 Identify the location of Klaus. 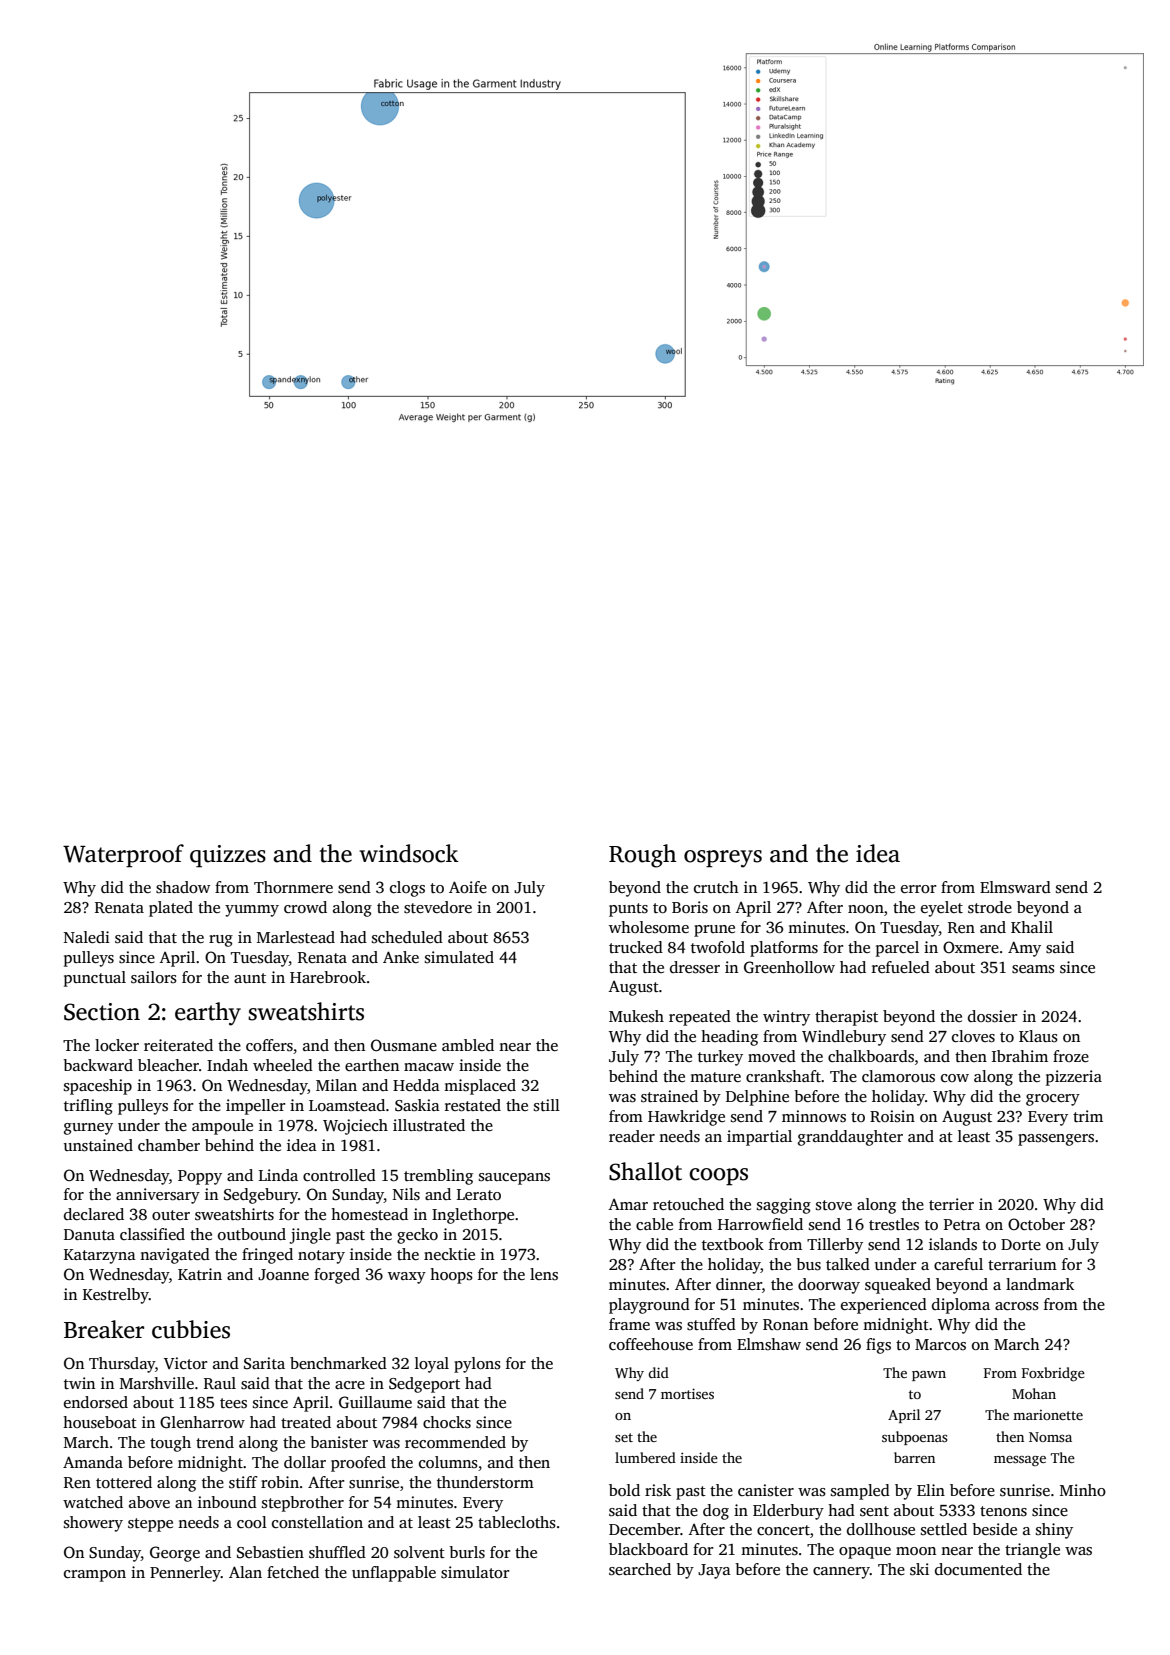
(1038, 1036).
